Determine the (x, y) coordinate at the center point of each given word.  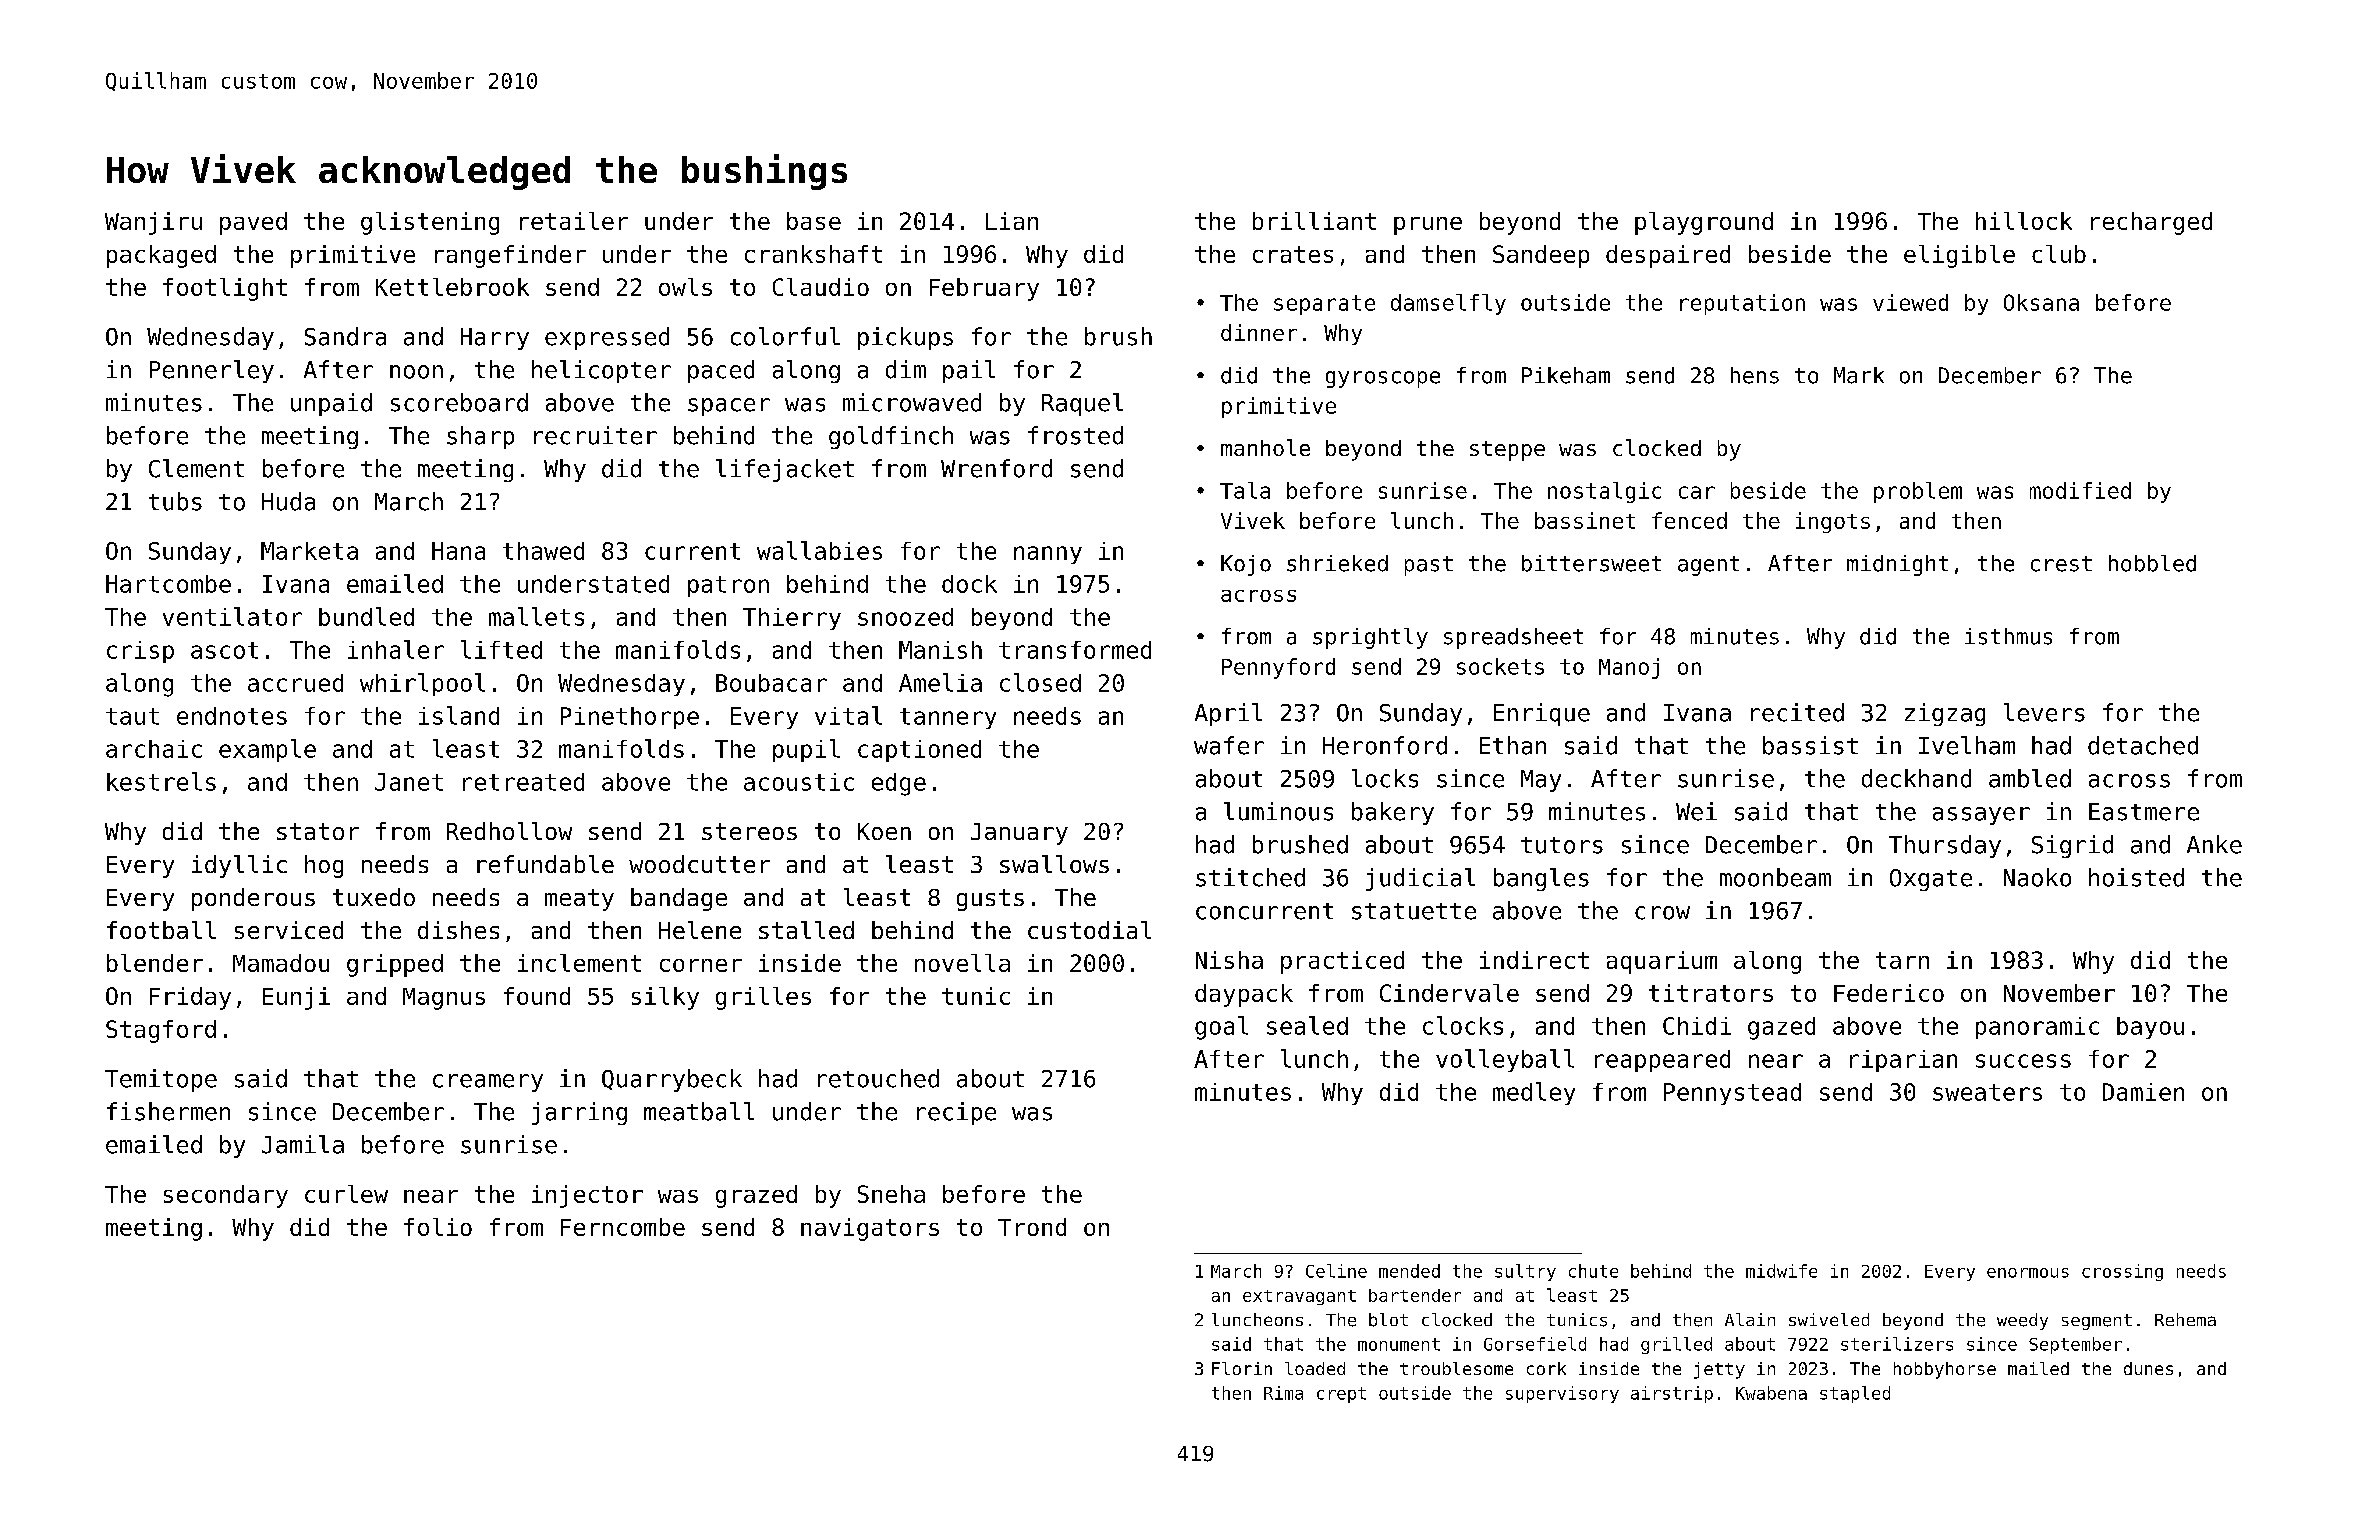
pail (969, 371)
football (161, 930)
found (537, 996)
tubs (175, 501)
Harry (495, 339)
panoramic (2037, 1028)
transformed (1075, 650)
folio (438, 1227)
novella (962, 963)
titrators (1711, 993)
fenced (1689, 520)
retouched (878, 1078)
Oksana (2041, 302)
